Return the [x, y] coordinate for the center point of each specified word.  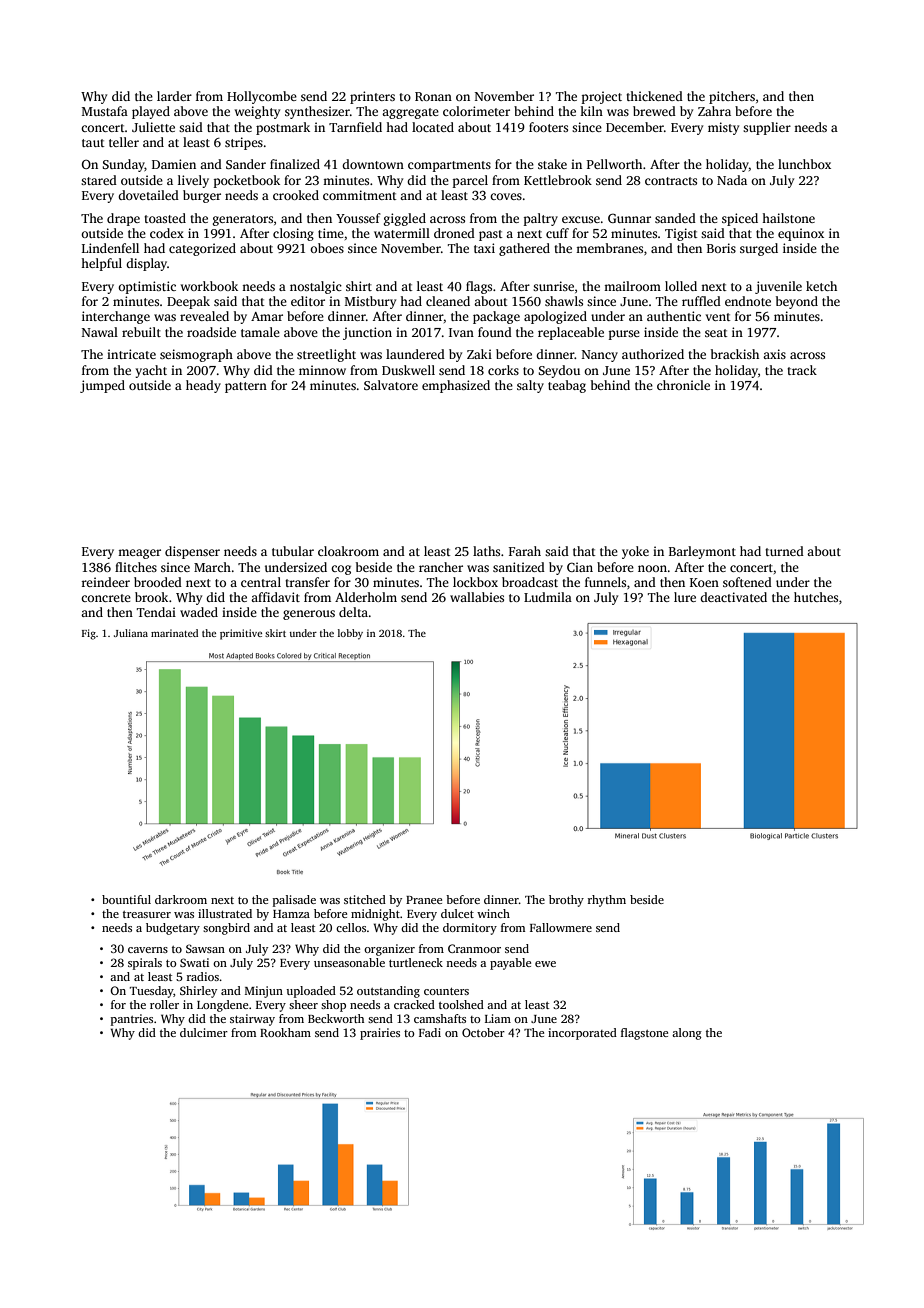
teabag [567, 386]
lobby [350, 634]
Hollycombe [262, 97]
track [802, 370]
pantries [132, 1020]
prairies [380, 1034]
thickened [654, 96]
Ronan [433, 96]
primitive [241, 634]
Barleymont [702, 552]
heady [203, 386]
